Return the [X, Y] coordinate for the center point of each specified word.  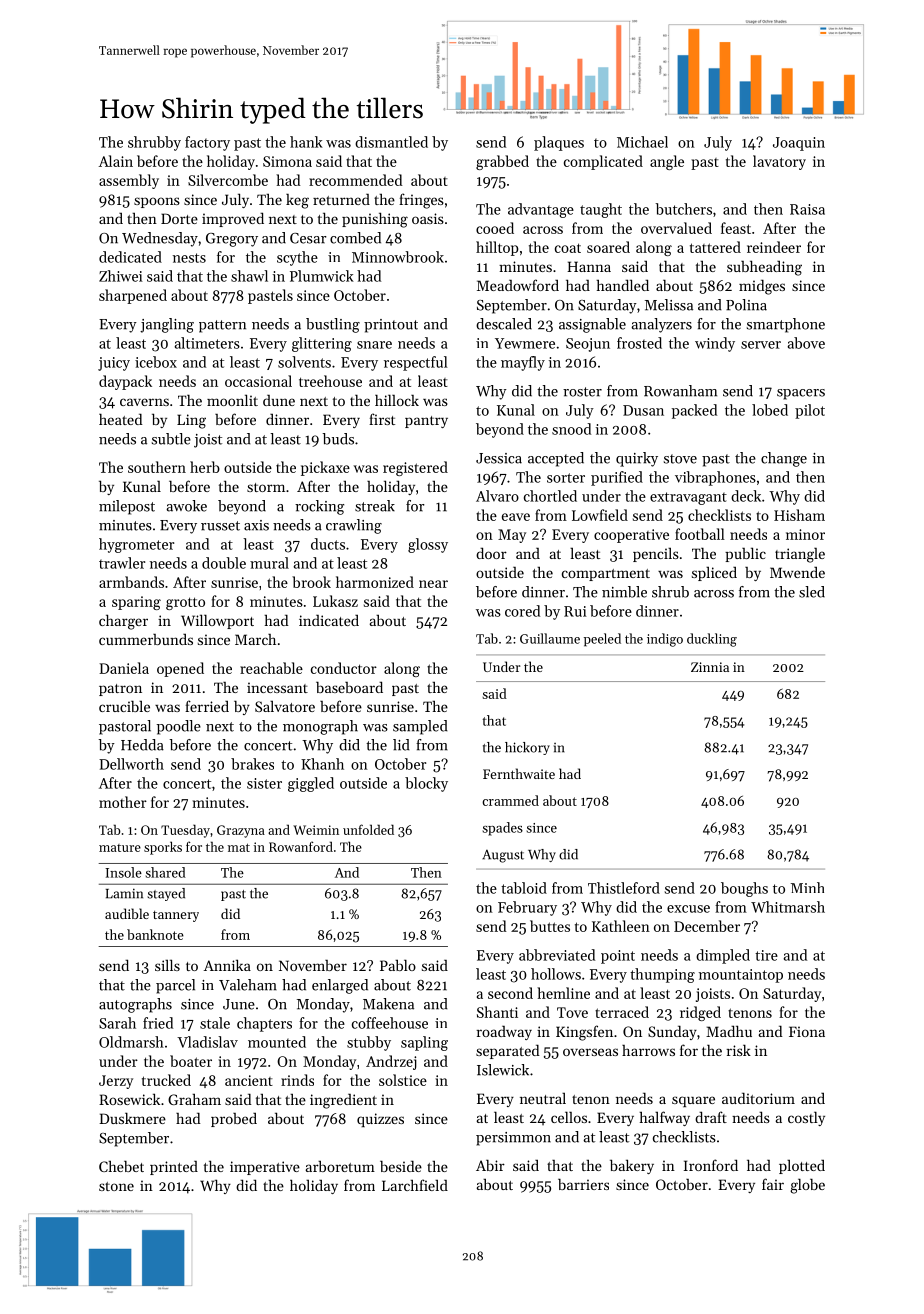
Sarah [117, 1023]
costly [806, 1118]
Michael [642, 142]
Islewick [503, 1070]
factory [207, 143]
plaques [559, 143]
